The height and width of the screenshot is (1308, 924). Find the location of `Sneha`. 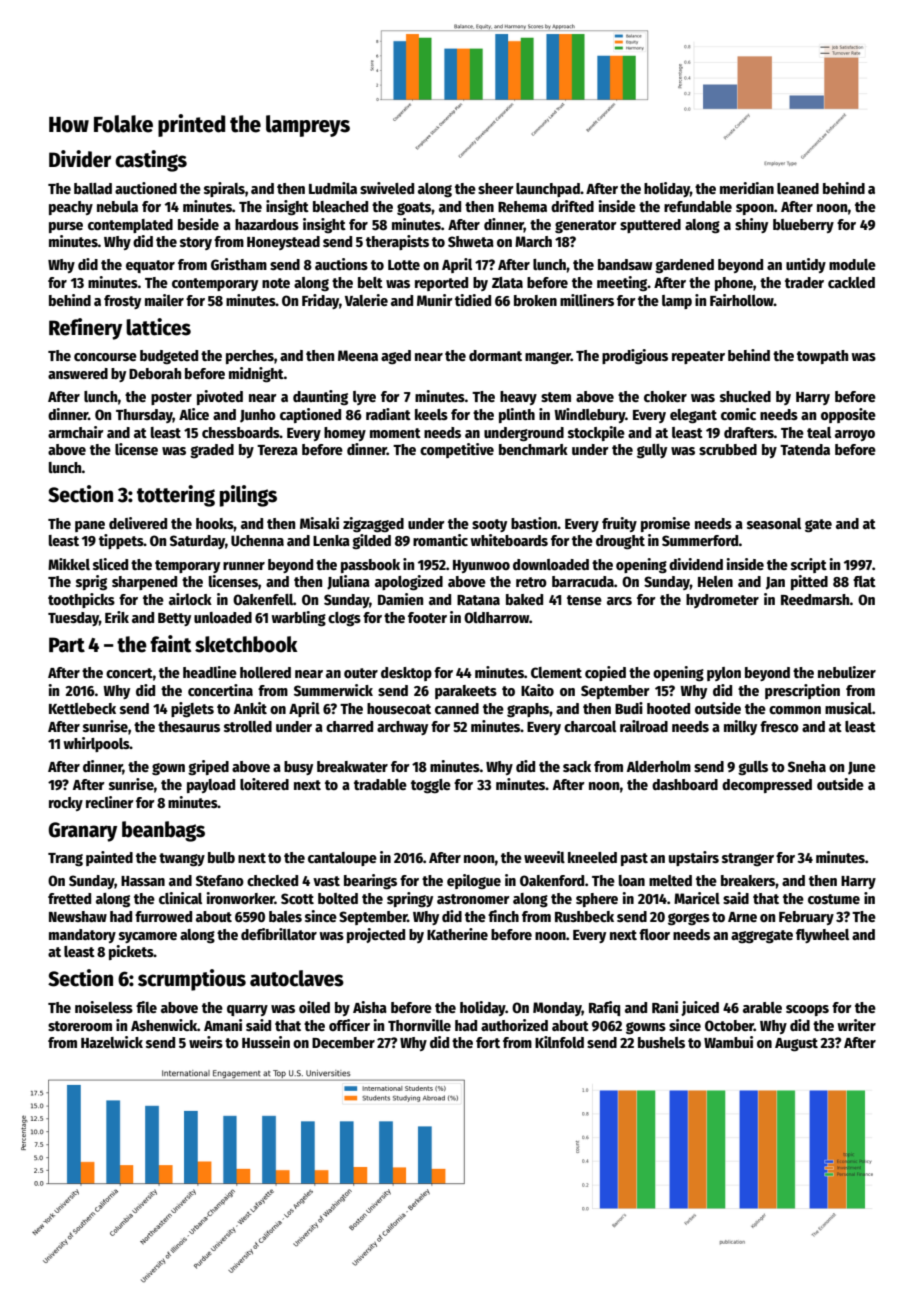

Sneha is located at coordinates (807, 766).
